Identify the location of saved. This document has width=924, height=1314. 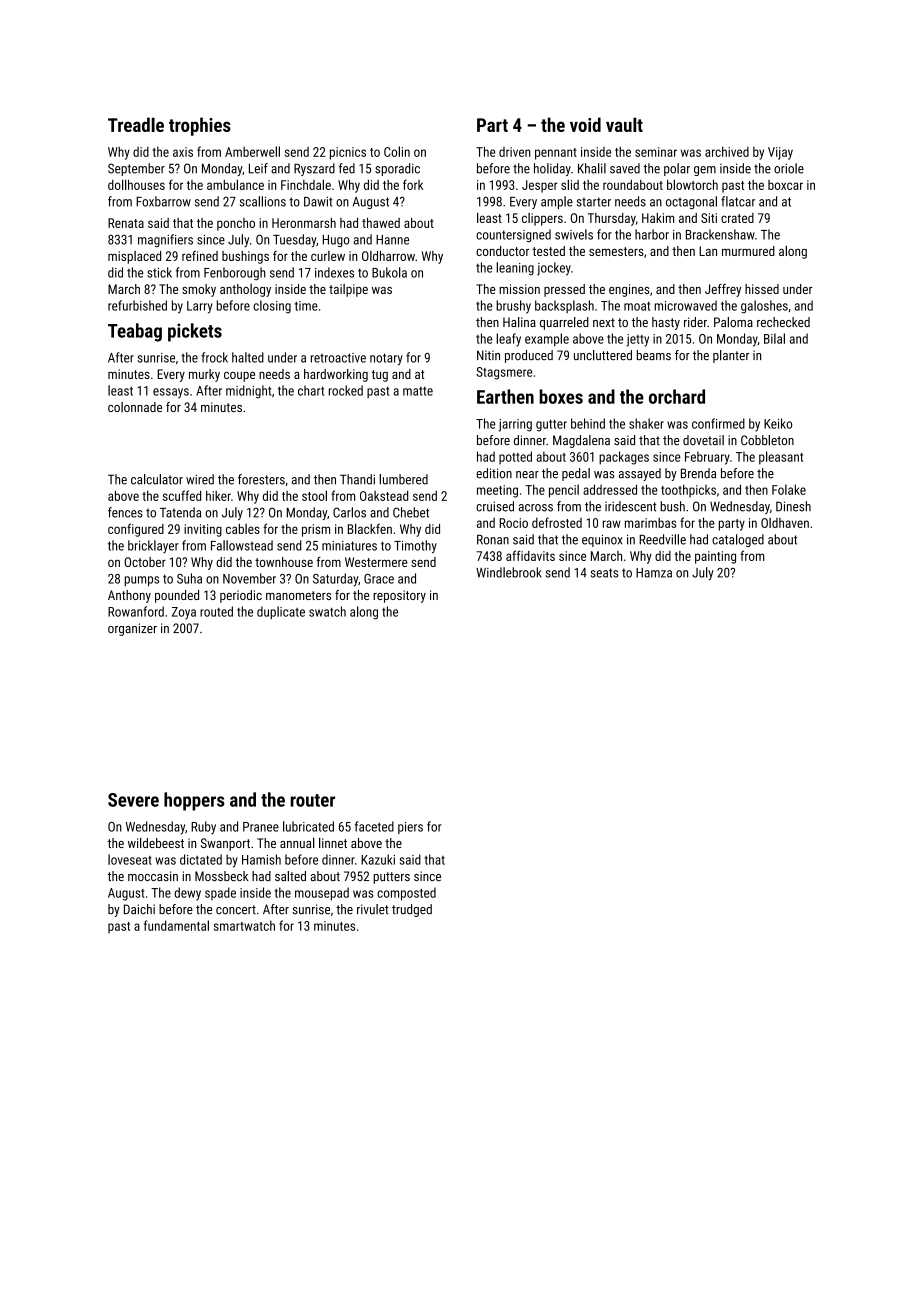
(625, 168).
